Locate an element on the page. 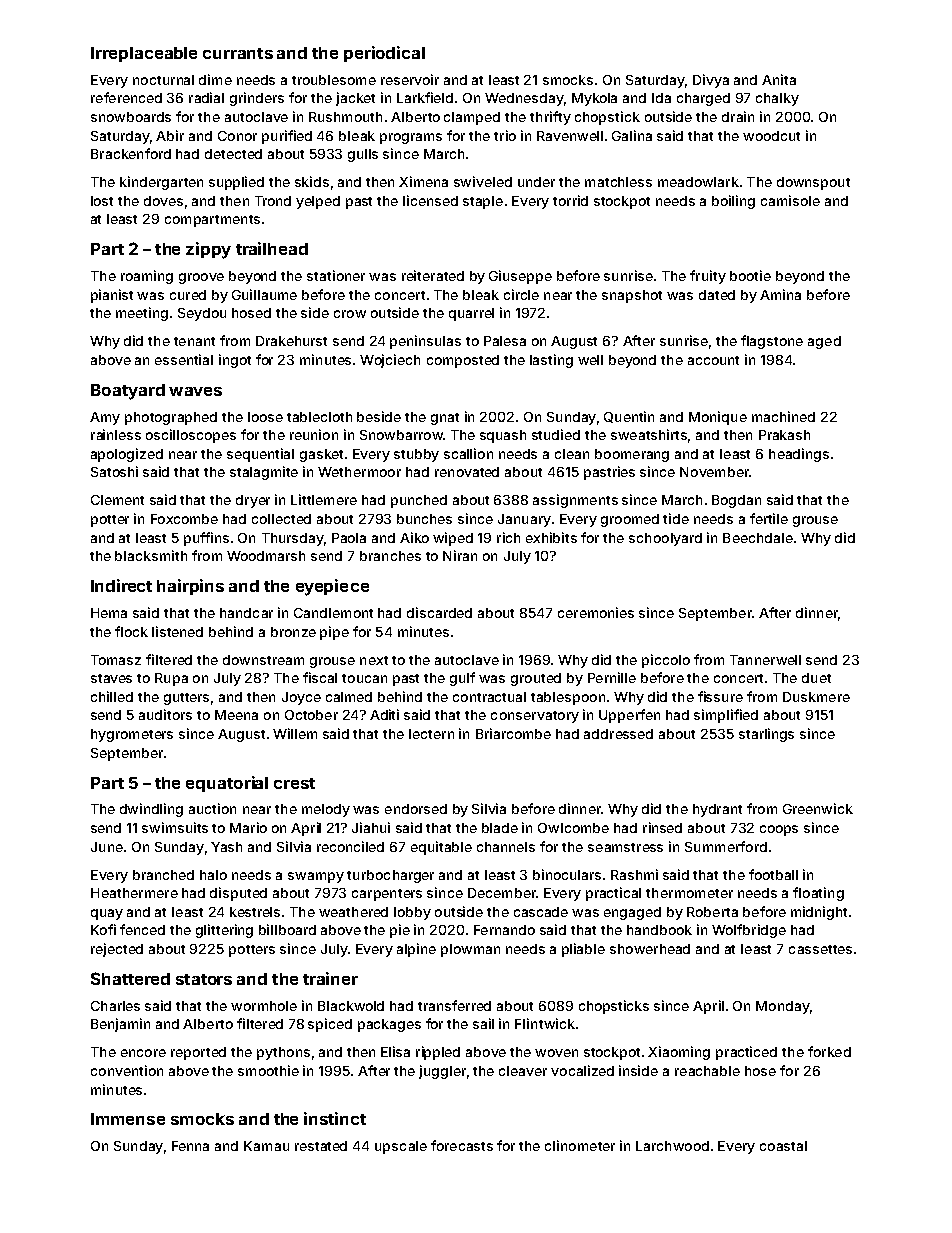  floating is located at coordinates (818, 894).
